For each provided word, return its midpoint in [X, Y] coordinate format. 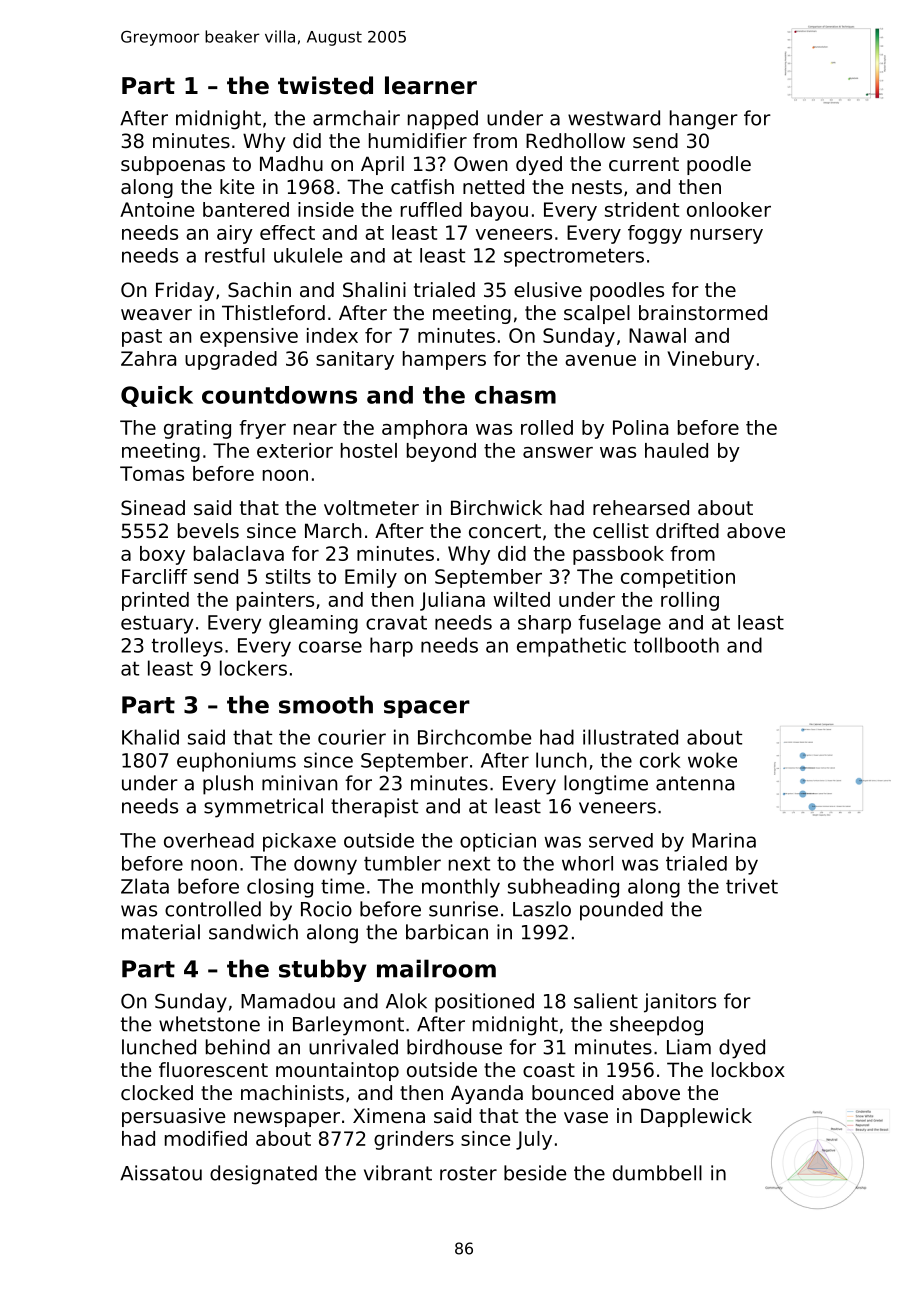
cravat [396, 622]
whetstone [209, 1024]
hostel [369, 450]
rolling [690, 601]
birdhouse [454, 1047]
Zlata [145, 886]
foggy [655, 234]
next [469, 863]
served [621, 840]
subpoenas [173, 165]
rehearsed [641, 508]
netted [493, 187]
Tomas [152, 473]
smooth [326, 704]
